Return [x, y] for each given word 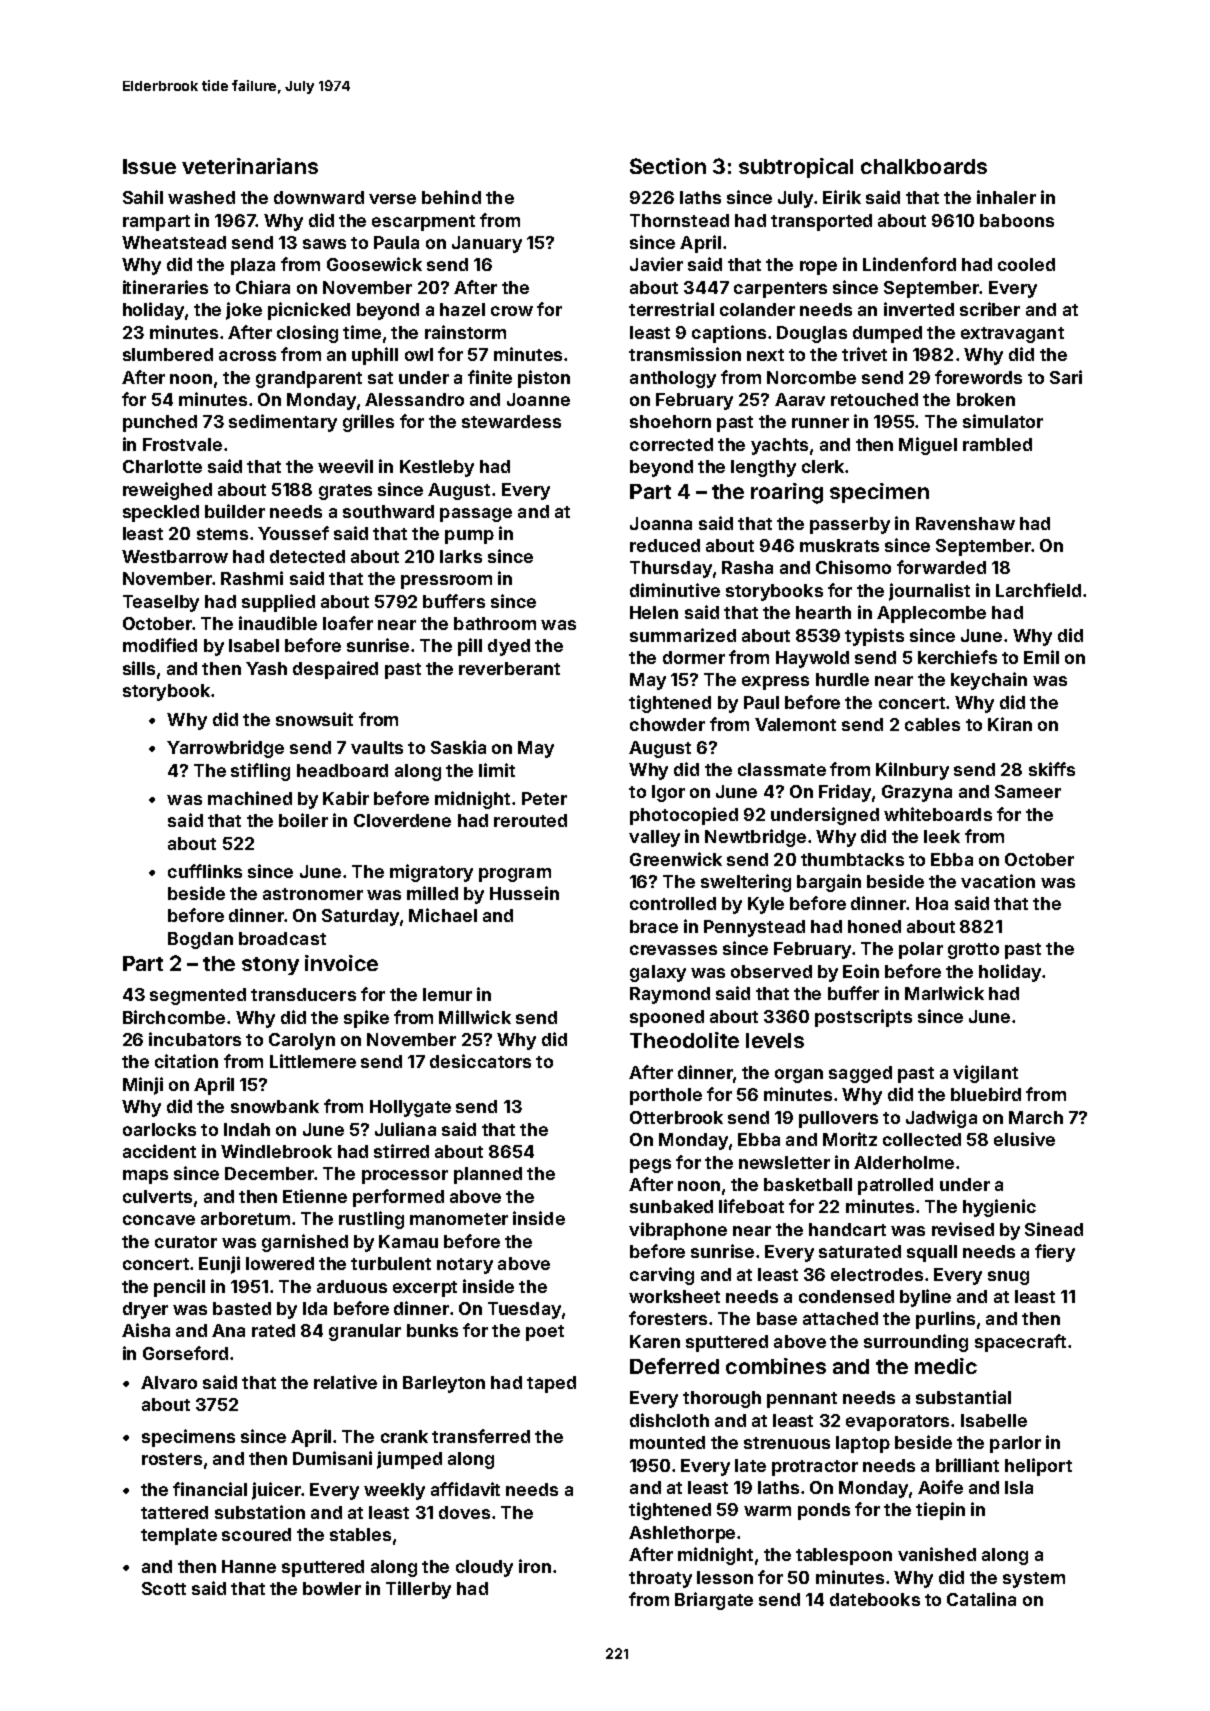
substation [260, 1512]
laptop [863, 1444]
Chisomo [853, 567]
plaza [253, 266]
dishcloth [669, 1420]
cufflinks [205, 871]
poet [545, 1333]
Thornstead [679, 220]
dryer [145, 1310]
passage [476, 515]
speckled [161, 513]
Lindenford [909, 264]
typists [874, 637]
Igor [668, 793]
